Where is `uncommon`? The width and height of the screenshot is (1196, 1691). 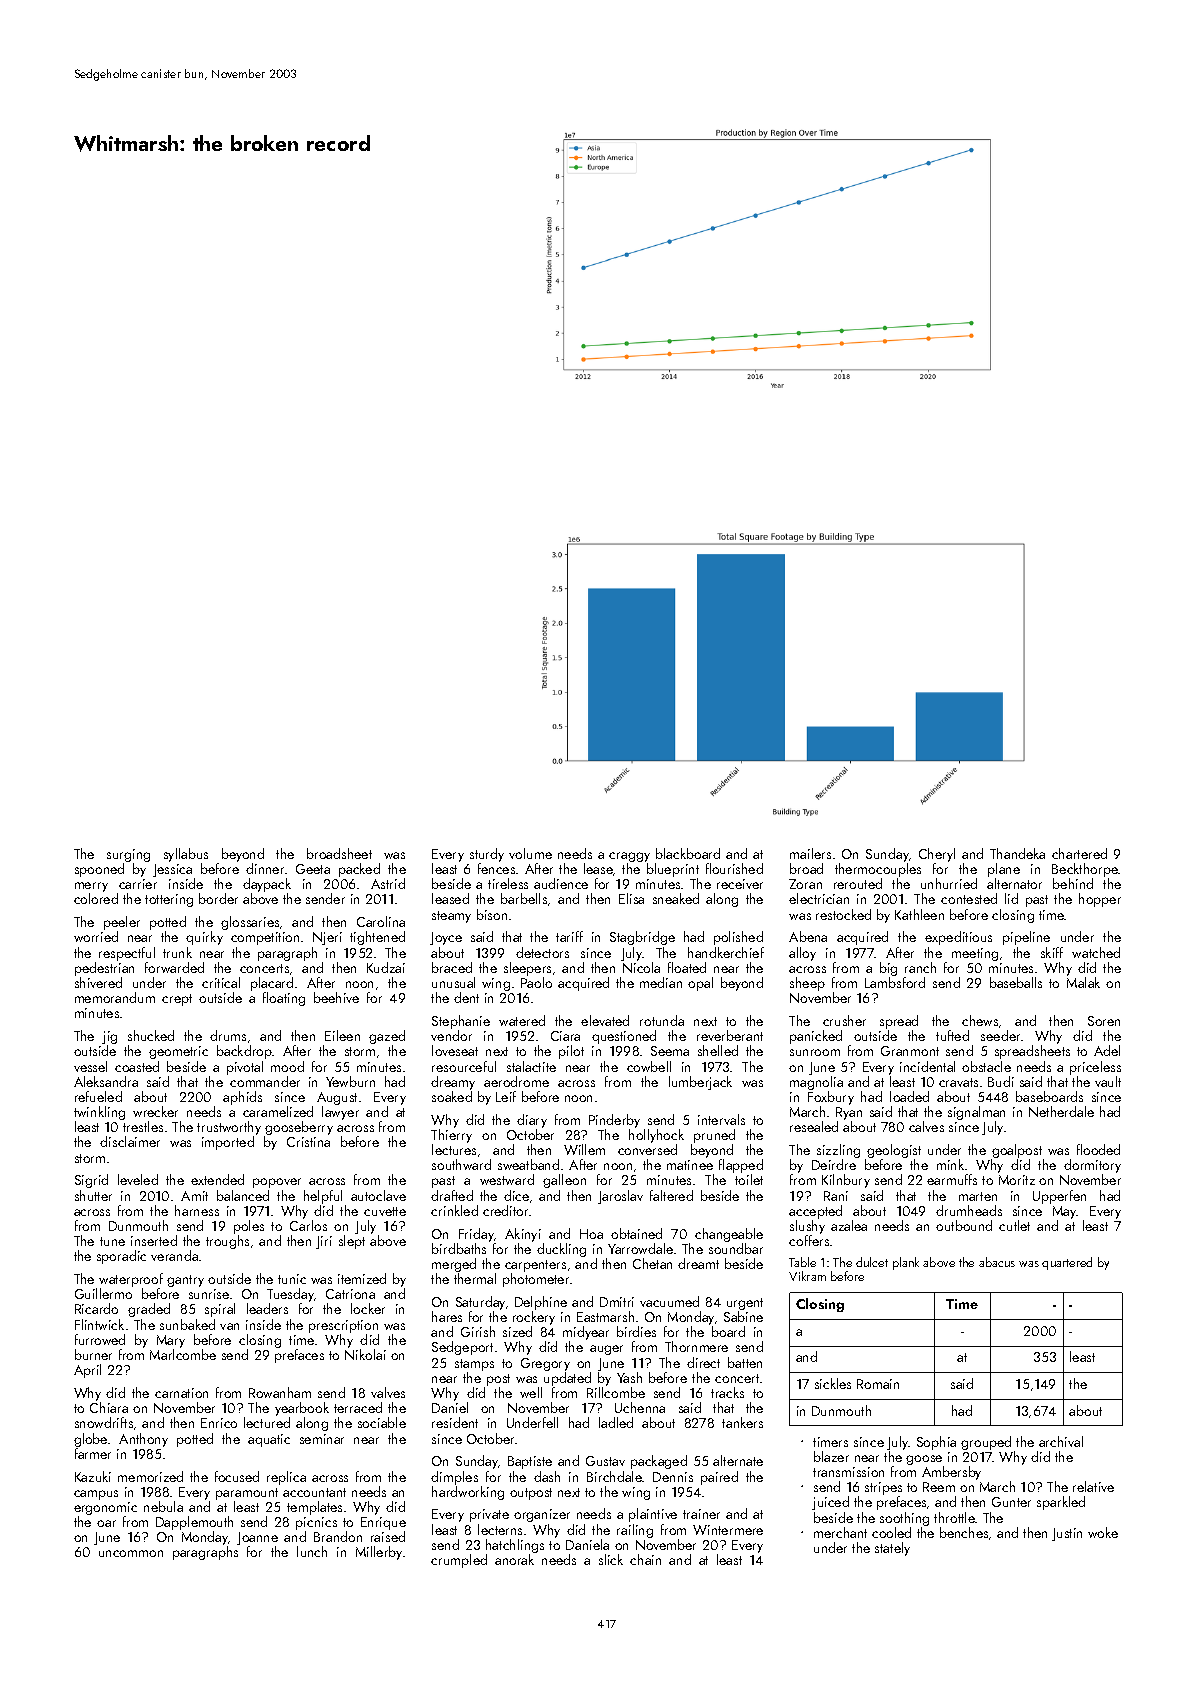
uncommon is located at coordinates (131, 1553).
